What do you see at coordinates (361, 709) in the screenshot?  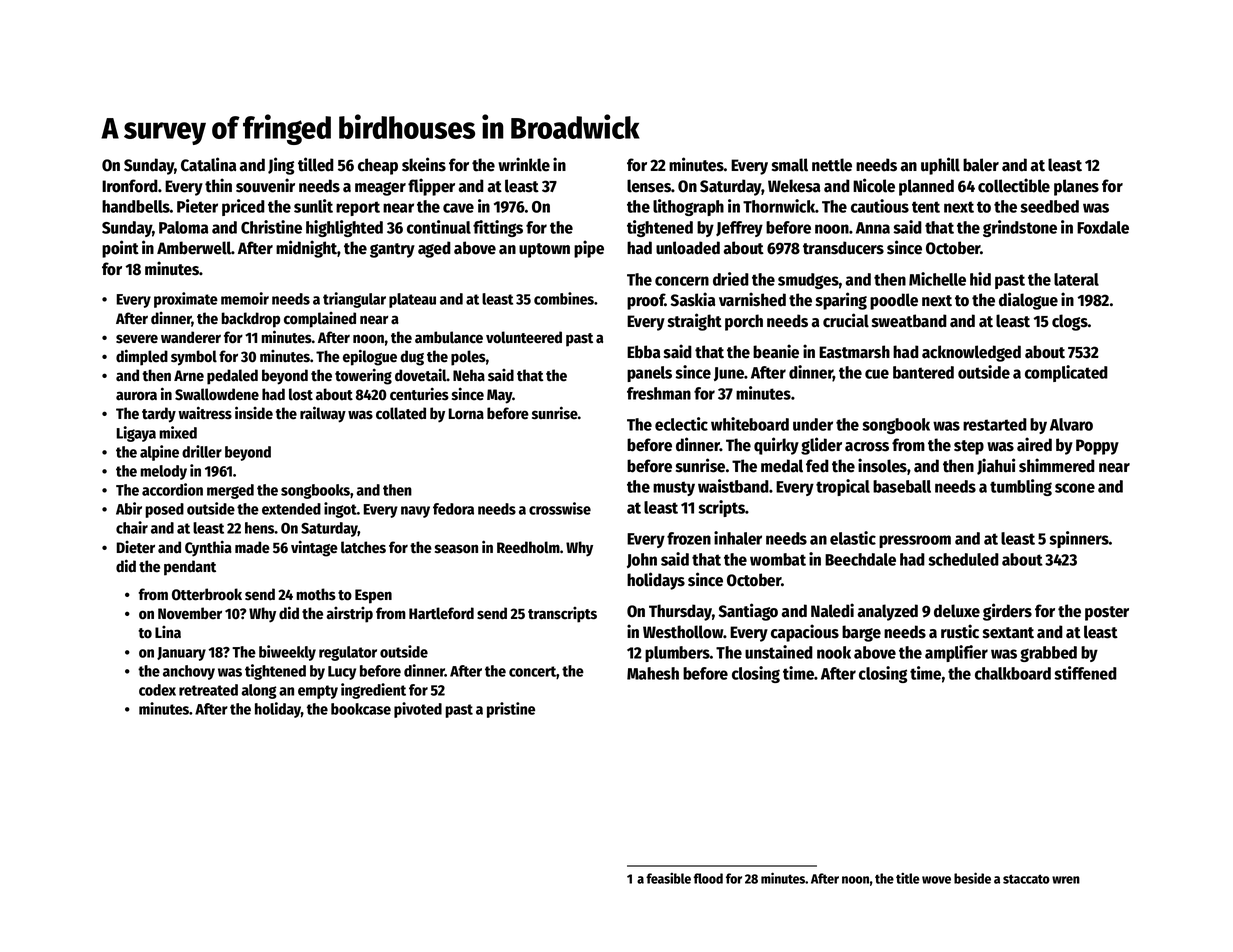 I see `bookcase` at bounding box center [361, 709].
